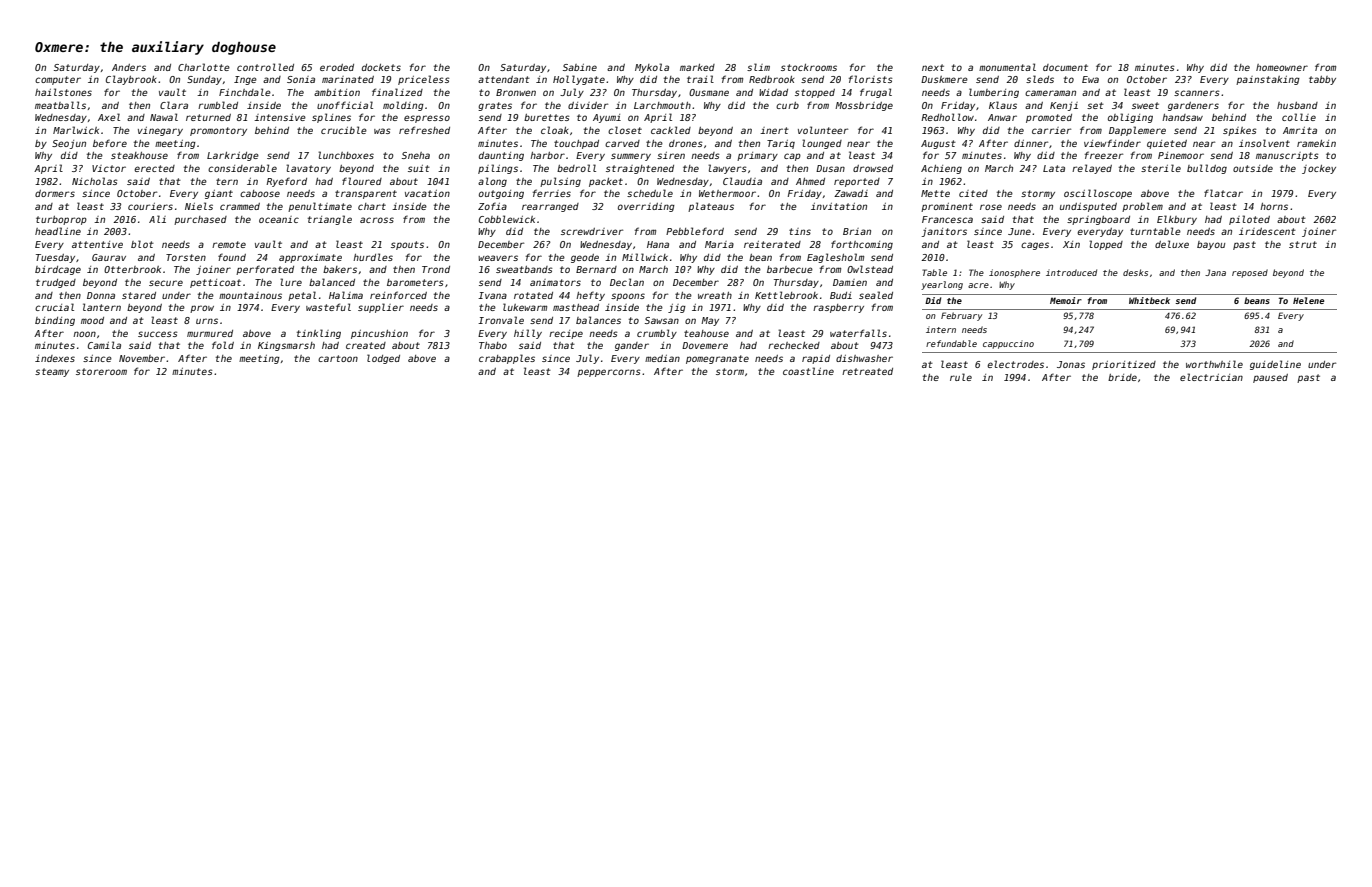 This image has width=1372, height=887. I want to click on erected, so click(154, 168).
